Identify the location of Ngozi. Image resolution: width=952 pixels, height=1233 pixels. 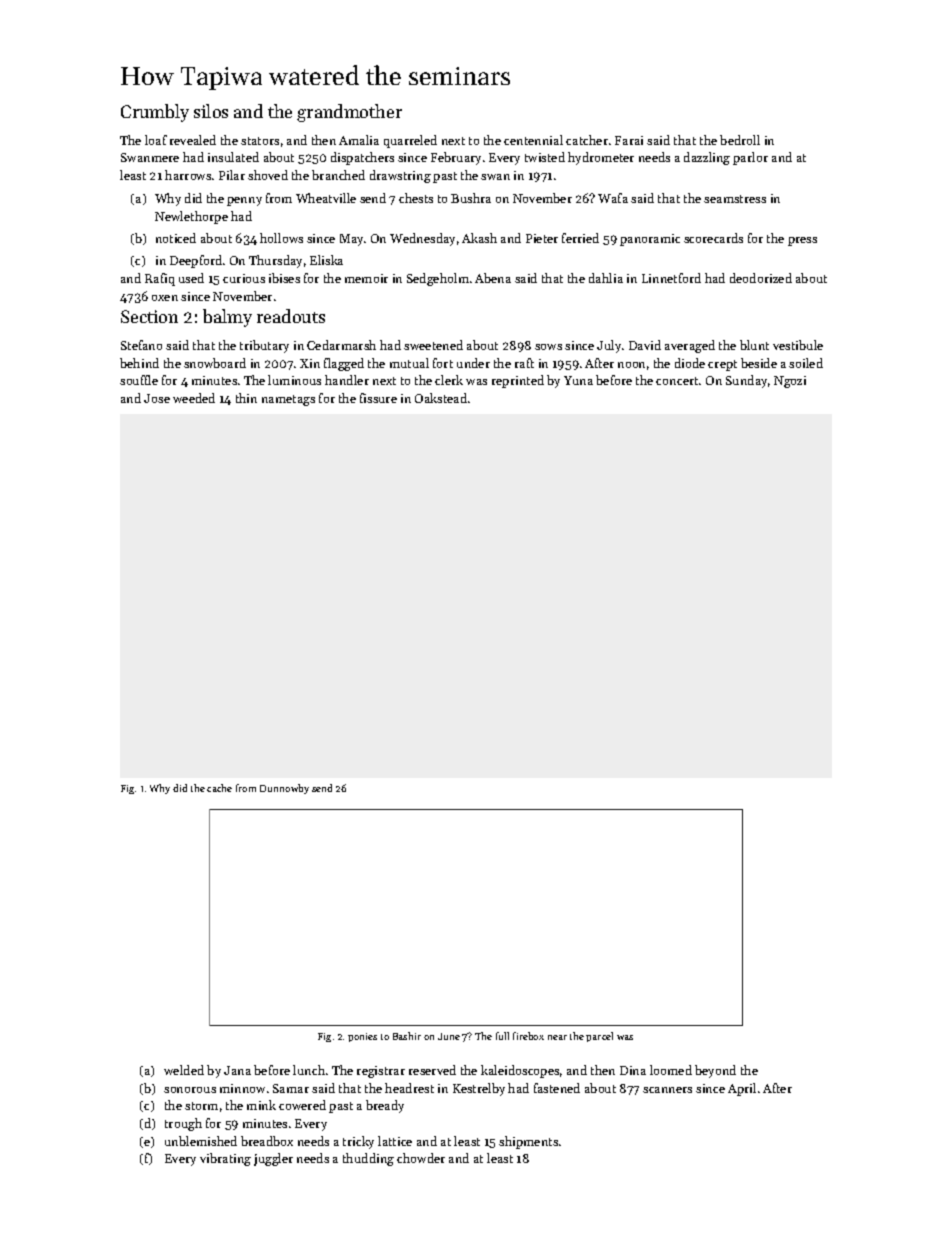
(790, 382).
